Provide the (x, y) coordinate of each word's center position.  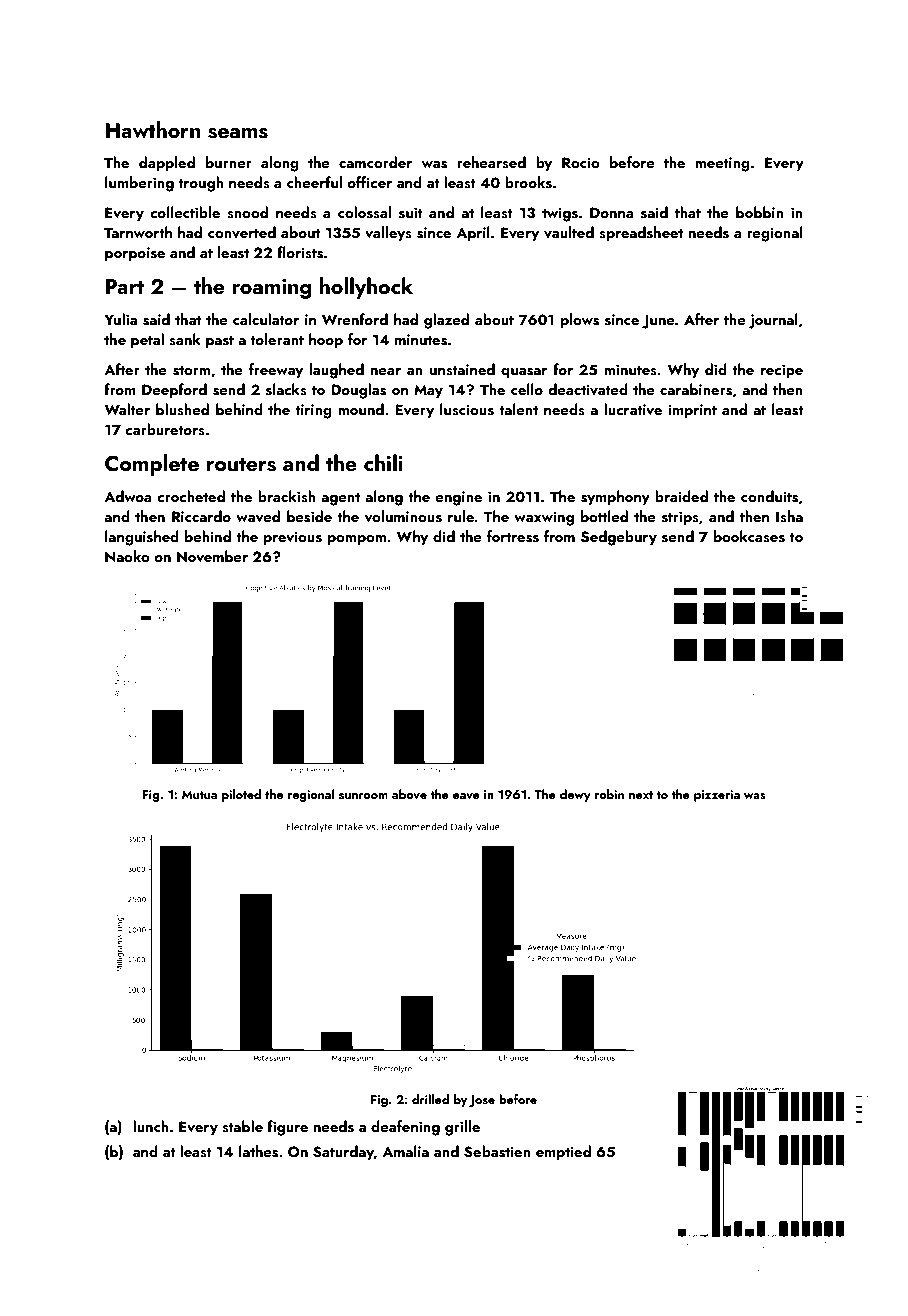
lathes (258, 1151)
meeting (722, 164)
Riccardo (201, 516)
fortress (513, 536)
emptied (563, 1153)
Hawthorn (153, 129)
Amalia (405, 1151)
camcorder (375, 162)
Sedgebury (619, 538)
